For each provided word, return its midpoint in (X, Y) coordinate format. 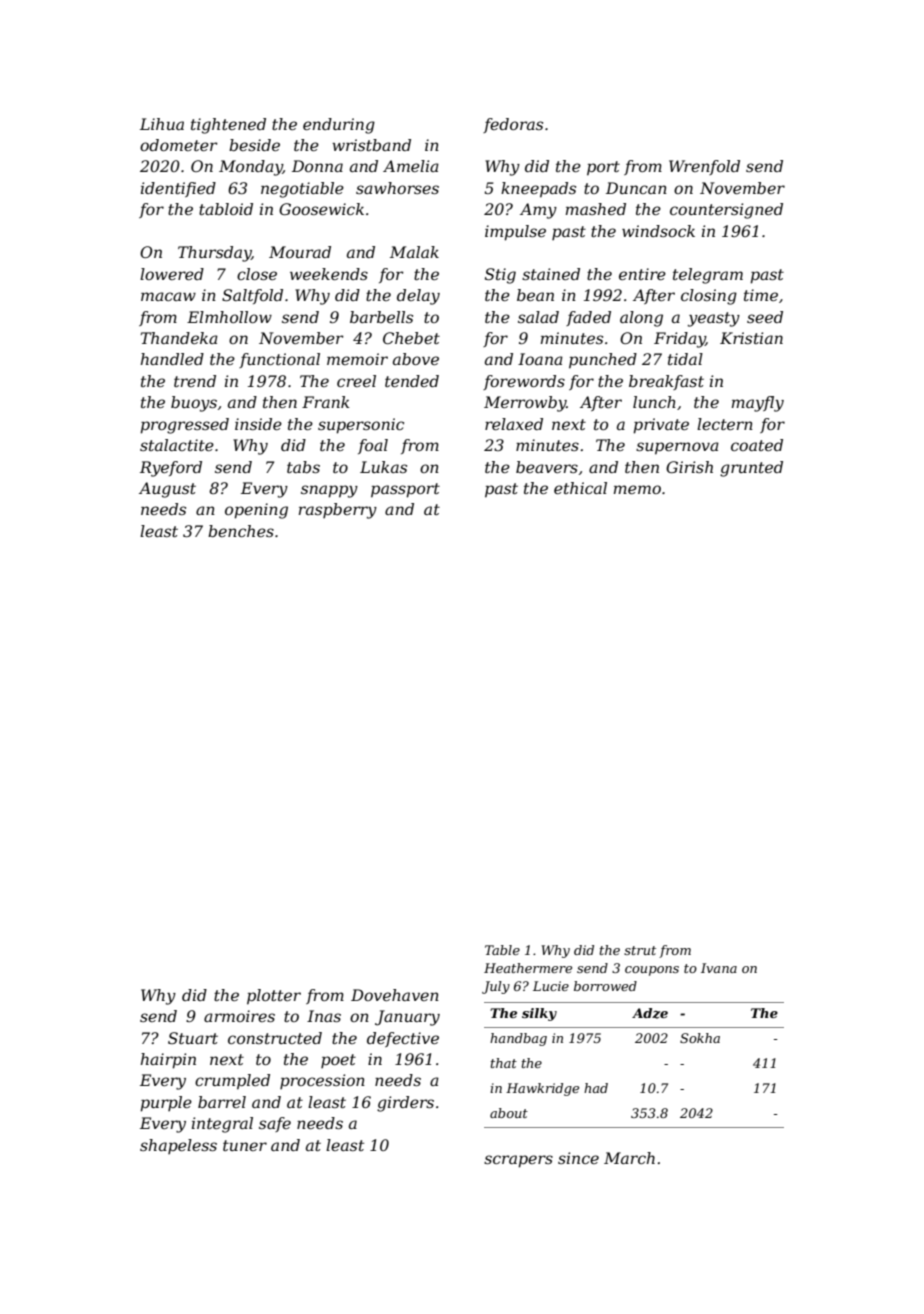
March (629, 1158)
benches (241, 531)
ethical (580, 488)
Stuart (193, 1038)
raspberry (338, 511)
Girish (689, 467)
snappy (329, 491)
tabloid (226, 209)
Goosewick (321, 209)
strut (640, 950)
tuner (245, 1145)
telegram (708, 276)
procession (322, 1081)
